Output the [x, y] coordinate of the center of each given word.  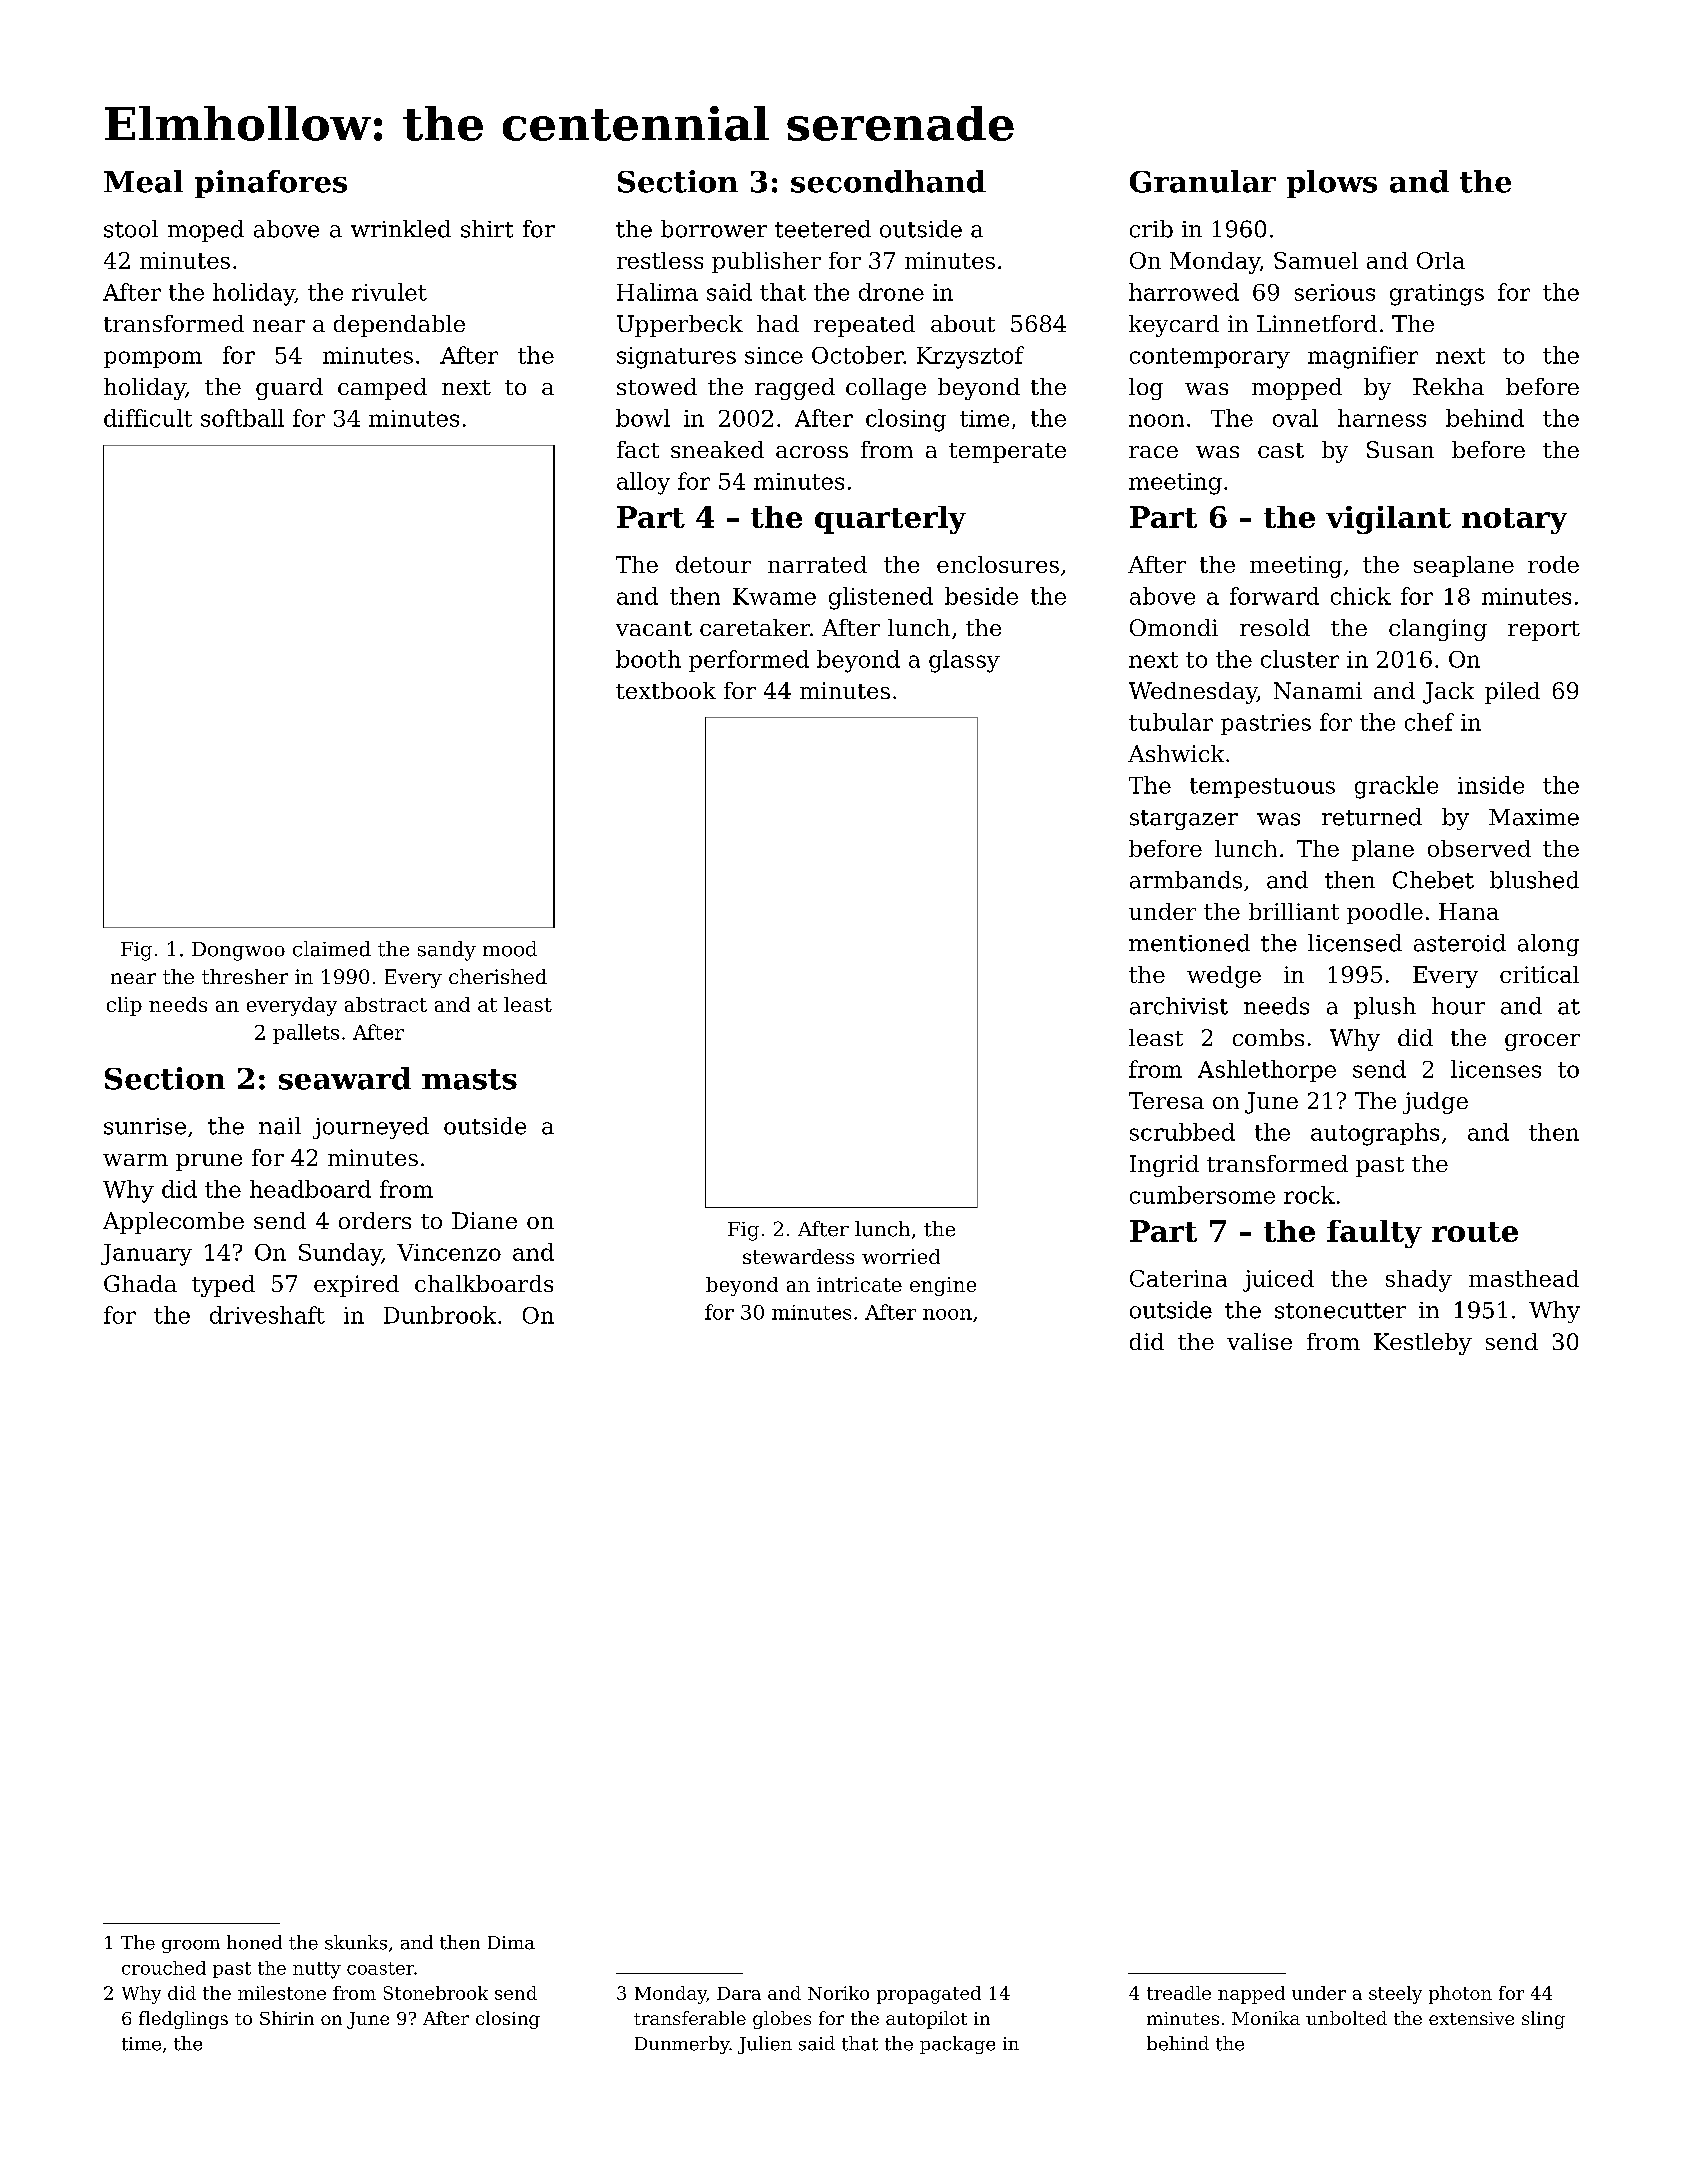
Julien [765, 2045]
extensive [1471, 2018]
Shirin [287, 2018]
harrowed [1184, 292]
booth [648, 659]
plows [1332, 184]
